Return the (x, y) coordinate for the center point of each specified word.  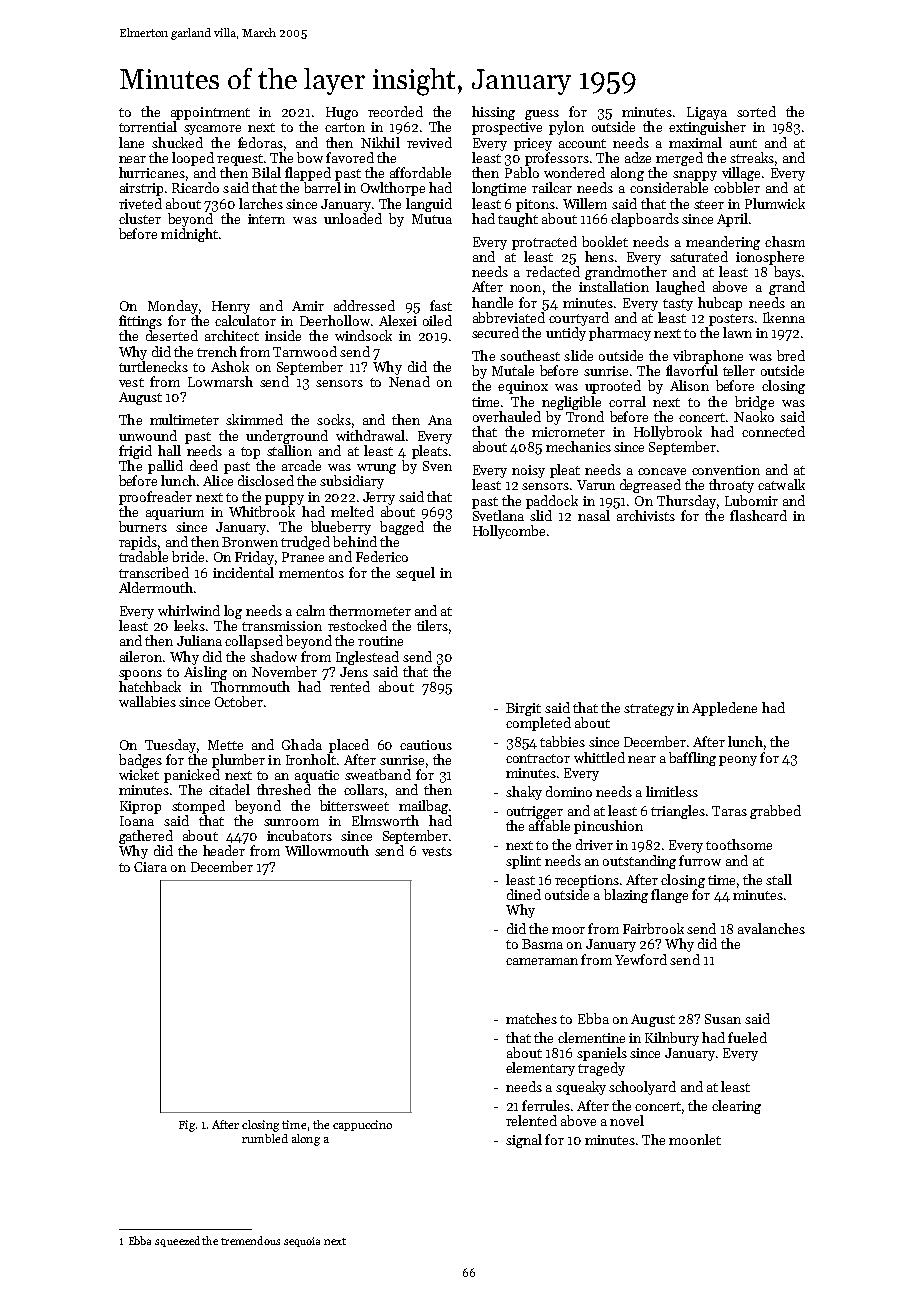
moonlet (695, 1139)
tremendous (250, 1240)
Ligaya (707, 113)
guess (542, 115)
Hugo (342, 113)
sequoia (302, 1242)
